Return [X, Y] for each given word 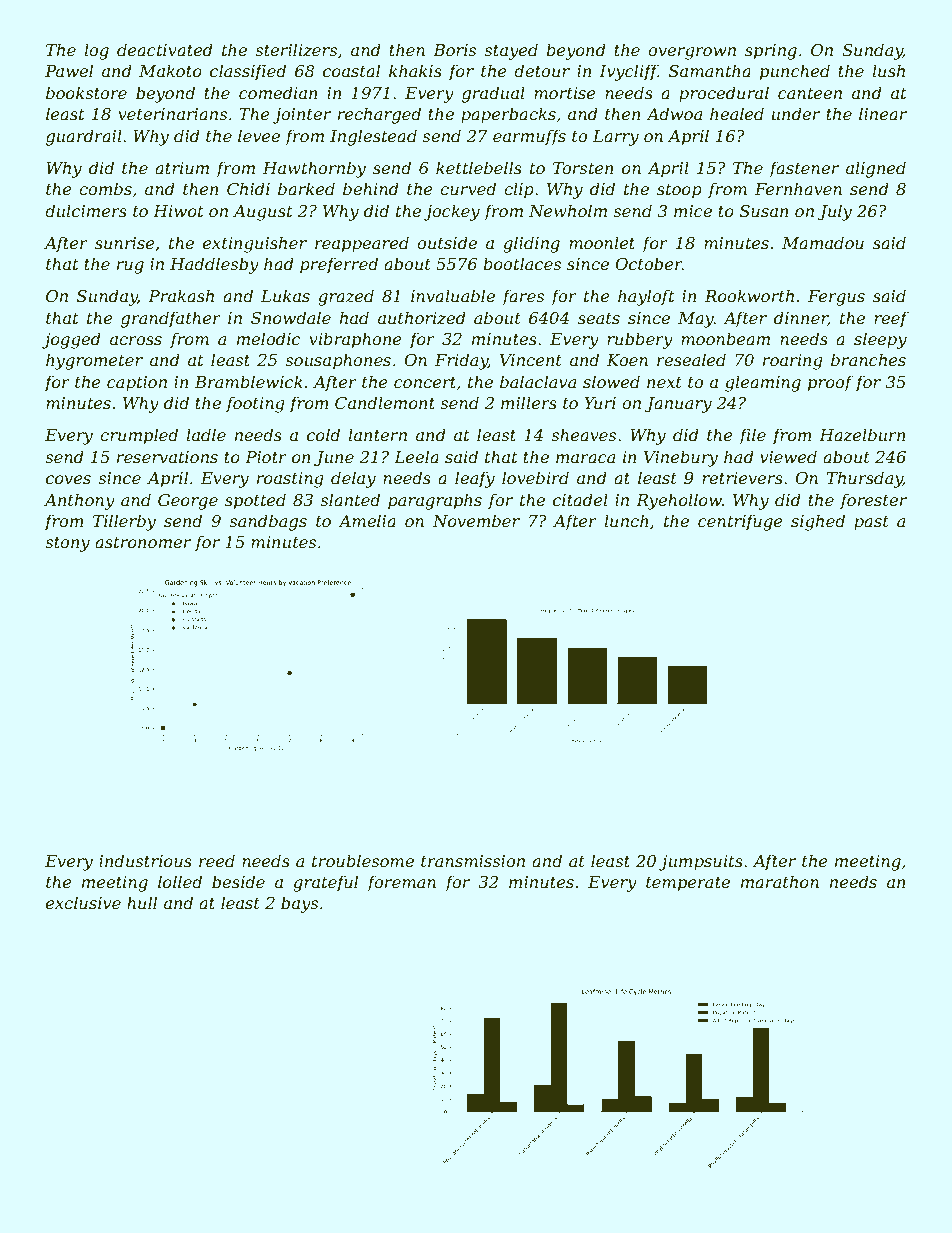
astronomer [143, 542]
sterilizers [296, 50]
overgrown [692, 53]
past [871, 523]
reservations [167, 457]
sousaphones [338, 361]
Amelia [367, 520]
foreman [401, 883]
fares [523, 297]
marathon [780, 881]
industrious [145, 860]
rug [130, 267]
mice [693, 211]
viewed [788, 456]
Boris [454, 50]
